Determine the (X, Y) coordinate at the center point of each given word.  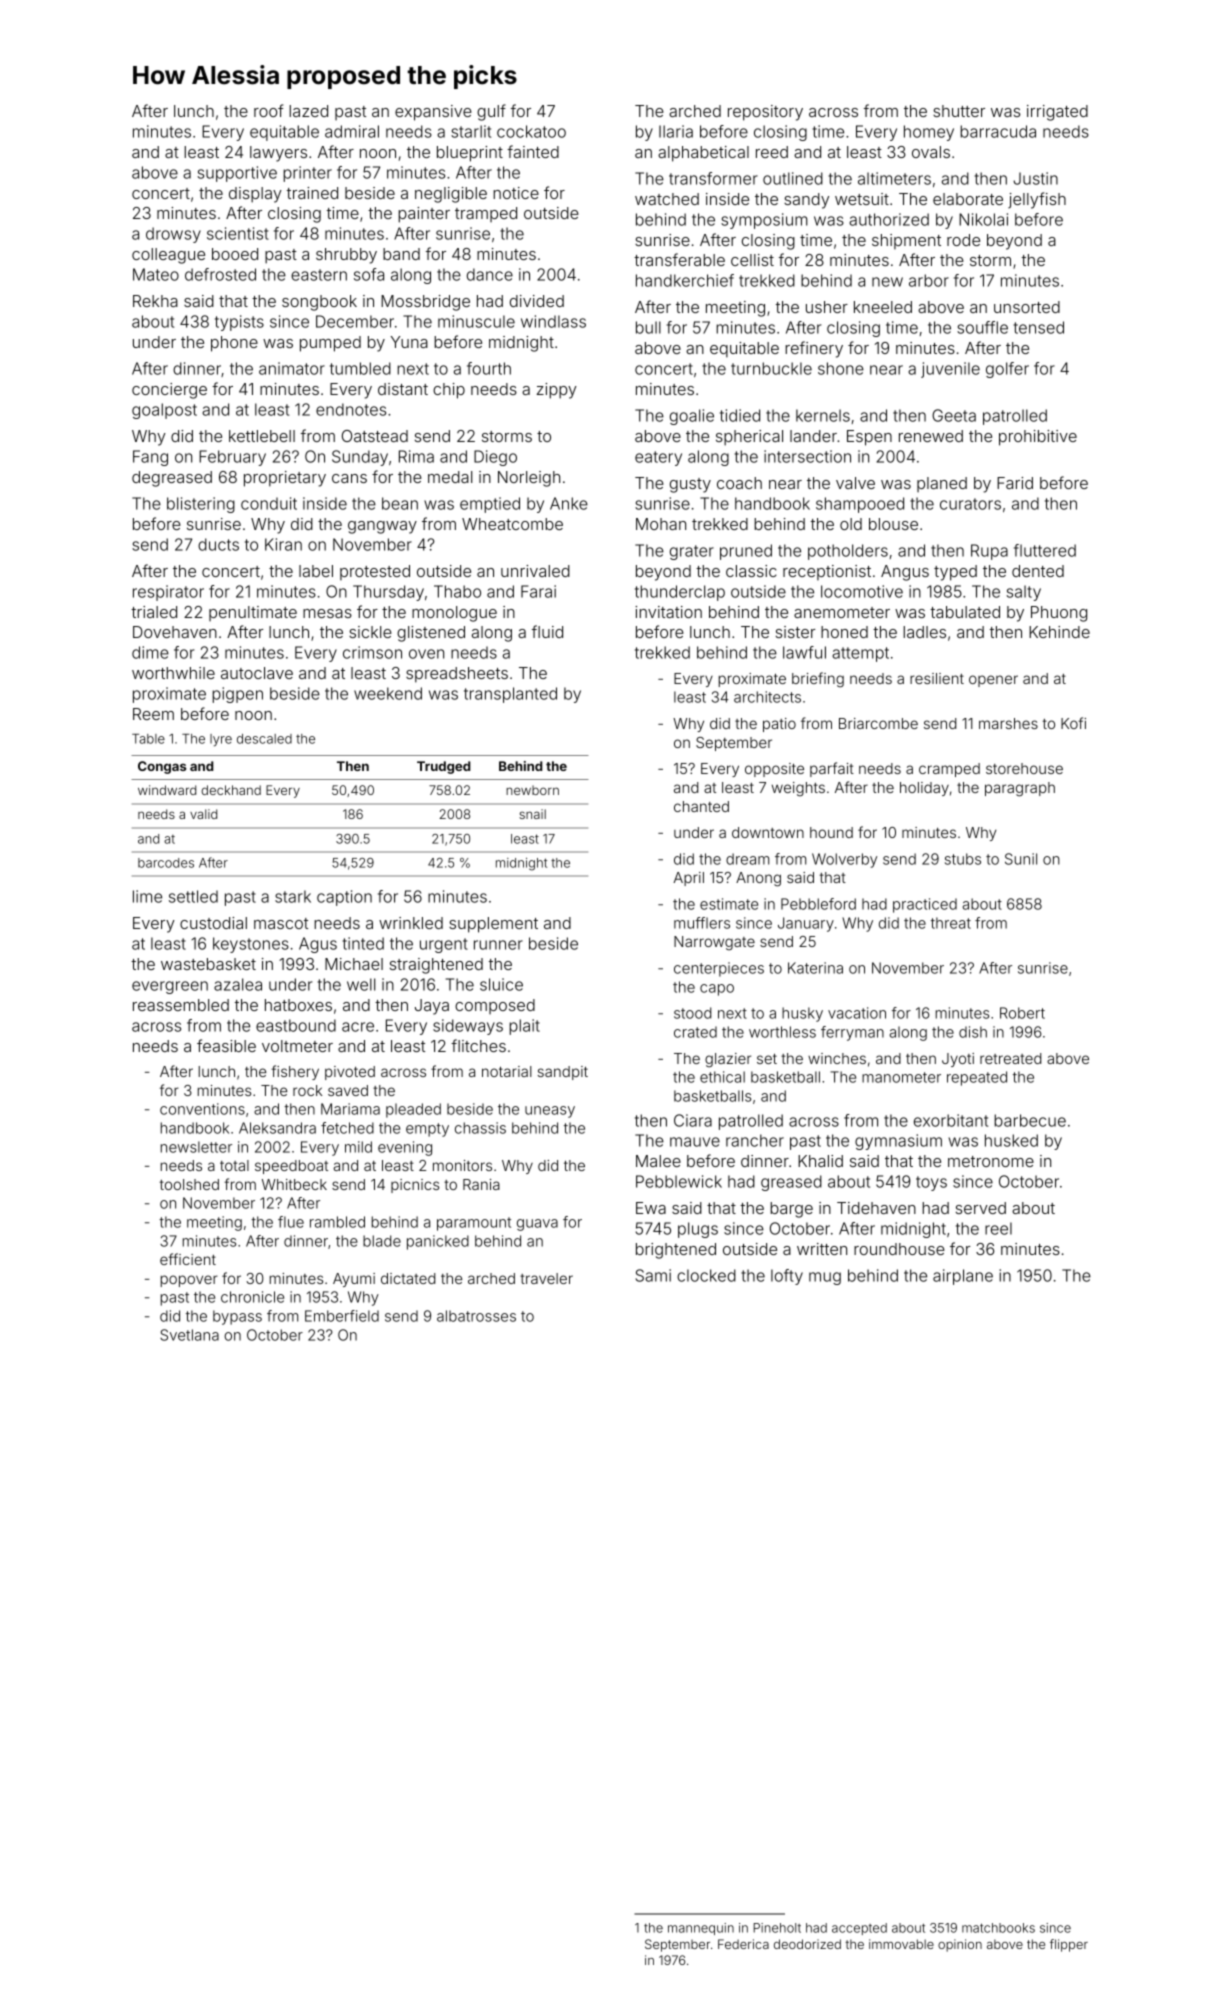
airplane (963, 1277)
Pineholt (777, 1928)
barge (791, 1210)
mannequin (701, 1929)
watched (667, 199)
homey (929, 133)
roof (268, 110)
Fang (150, 458)
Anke (569, 503)
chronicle (252, 1297)
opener (993, 681)
